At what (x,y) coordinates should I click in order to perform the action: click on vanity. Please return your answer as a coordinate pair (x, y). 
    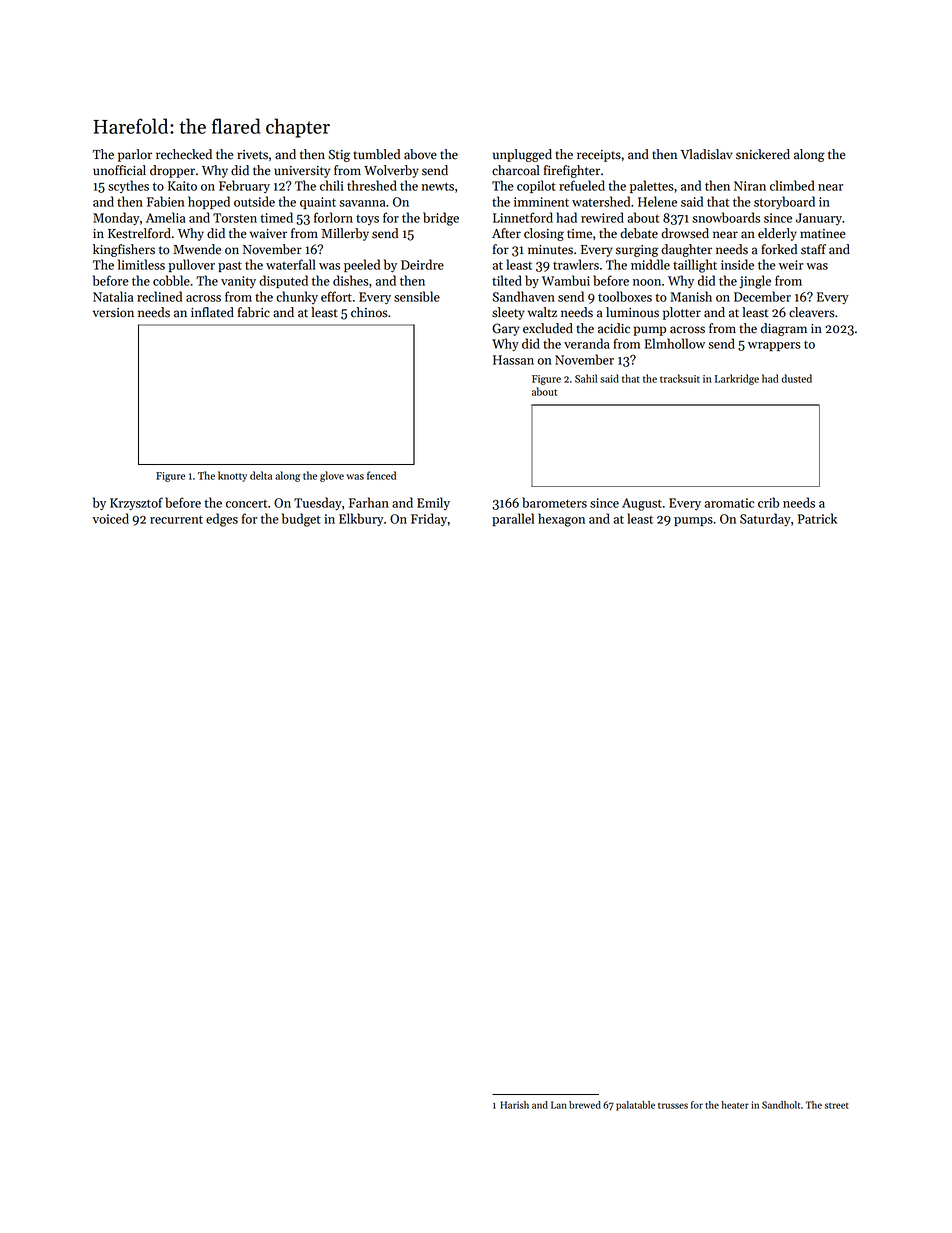
    Looking at the image, I should click on (238, 282).
